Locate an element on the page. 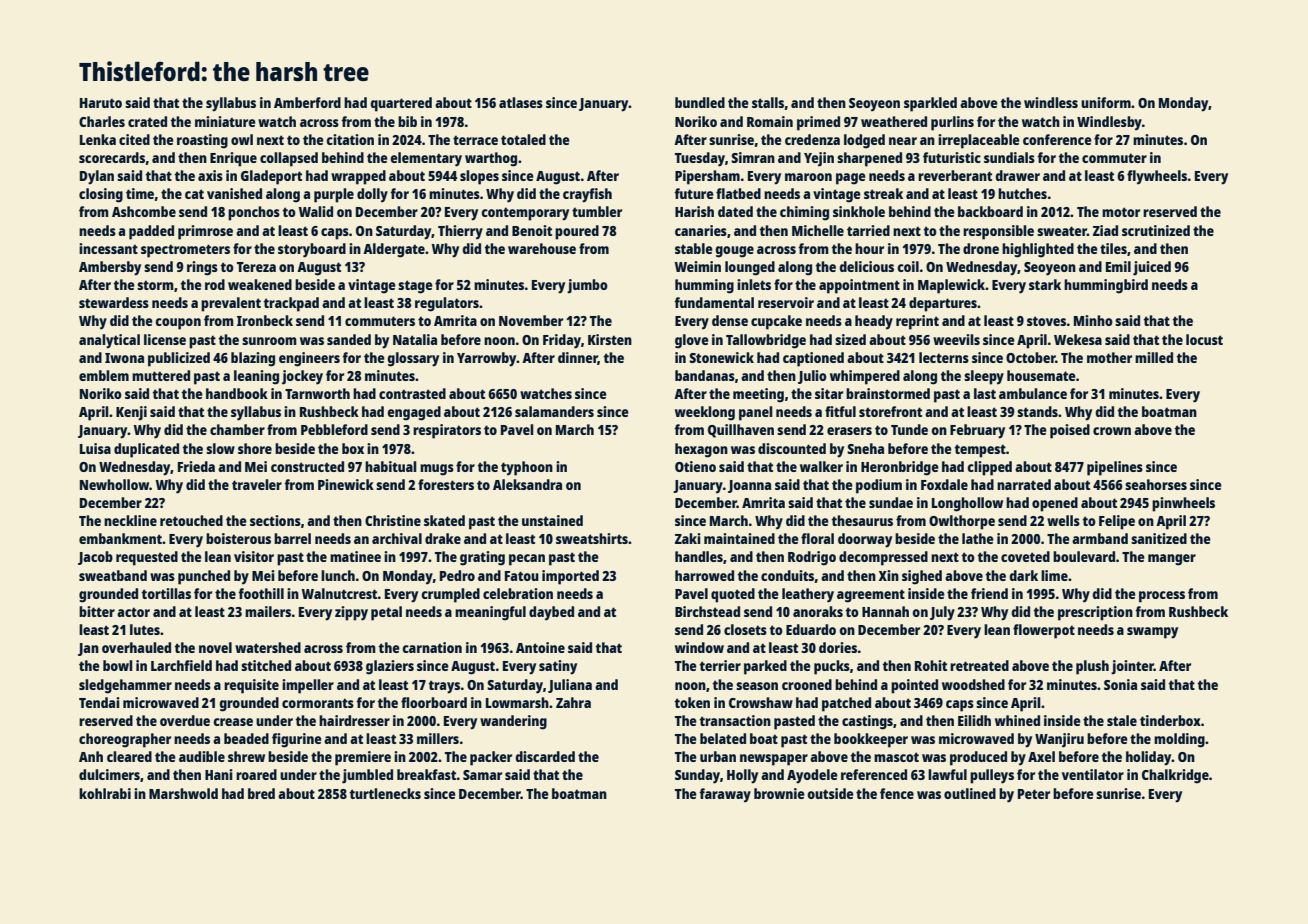 This image has width=1308, height=924. windless is located at coordinates (1051, 102).
